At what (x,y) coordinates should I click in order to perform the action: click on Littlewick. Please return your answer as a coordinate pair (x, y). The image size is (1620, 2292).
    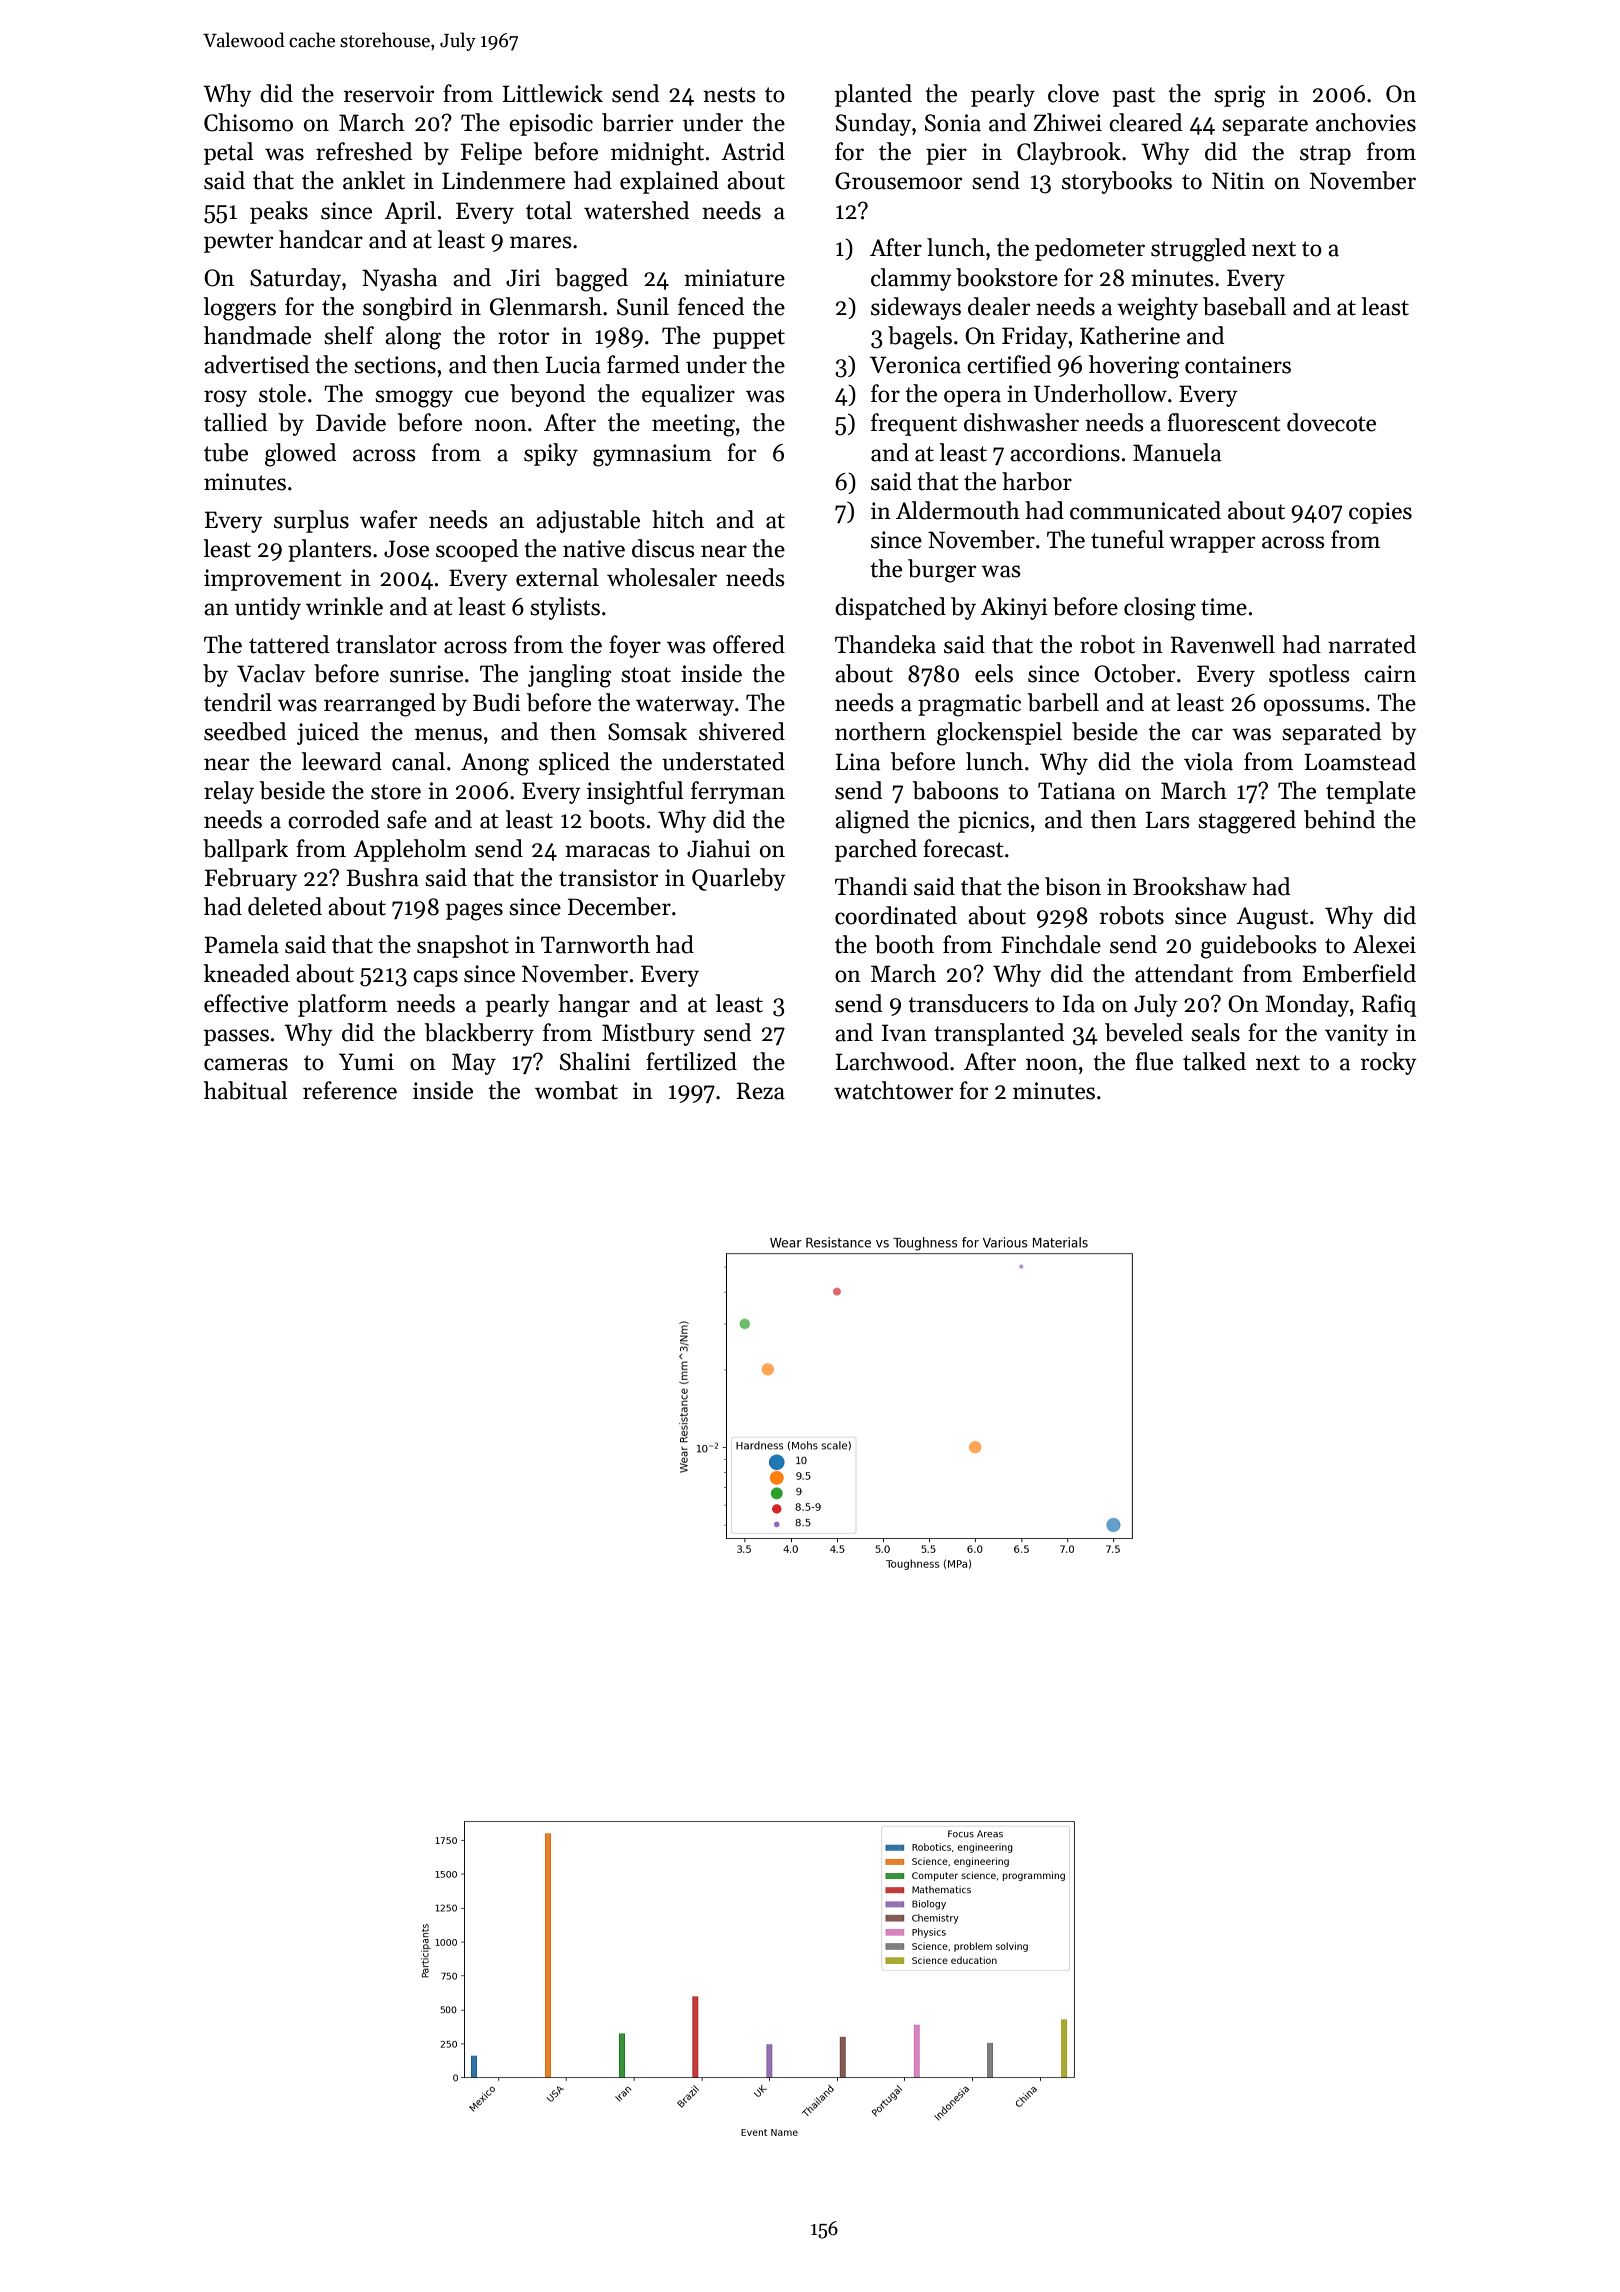
    Looking at the image, I should click on (553, 93).
